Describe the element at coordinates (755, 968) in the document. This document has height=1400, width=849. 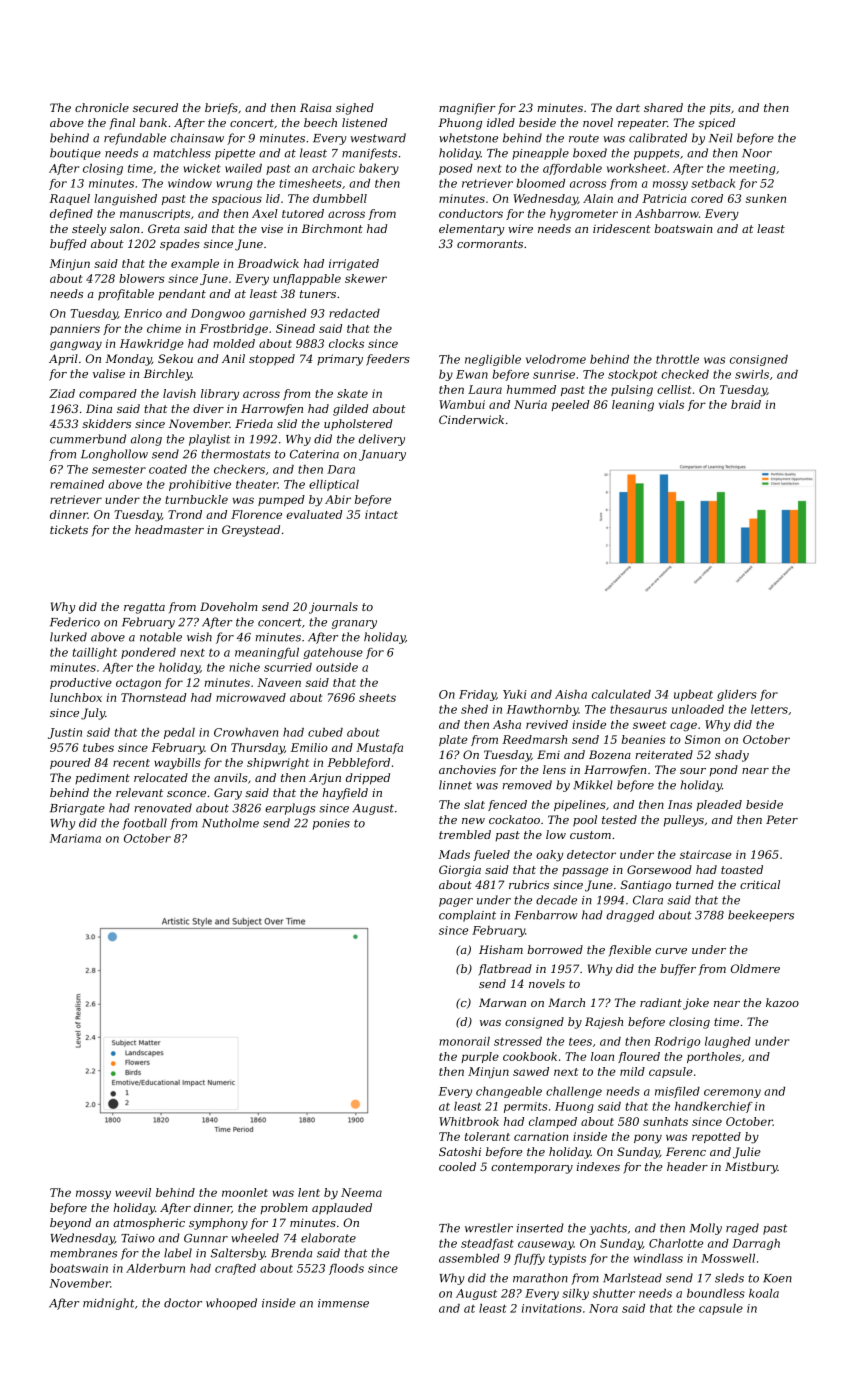
I see `Oldmere` at that location.
